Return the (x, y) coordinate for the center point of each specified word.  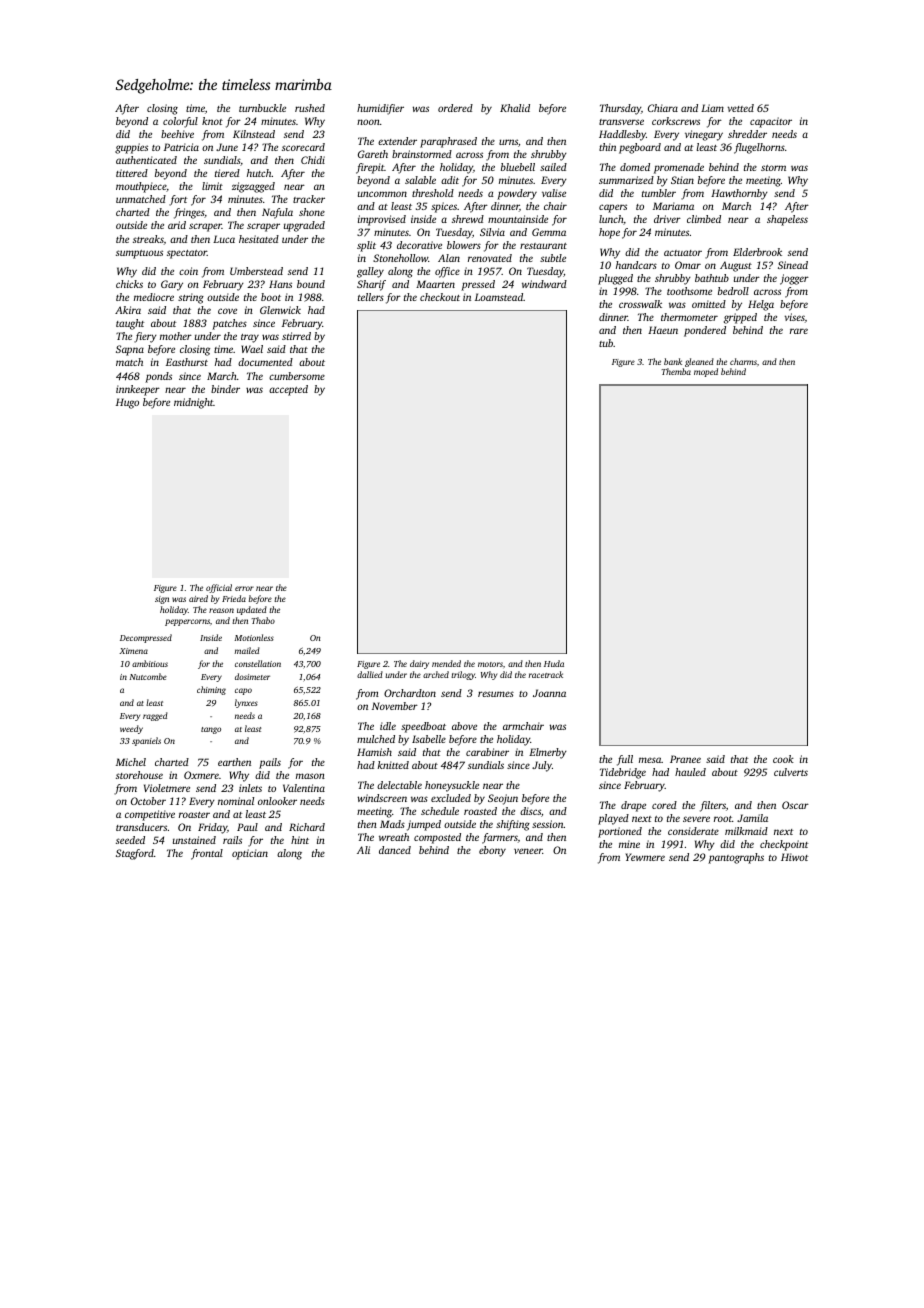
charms (743, 361)
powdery (517, 194)
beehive (177, 134)
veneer (528, 851)
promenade (679, 168)
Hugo (127, 403)
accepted (288, 390)
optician (250, 854)
